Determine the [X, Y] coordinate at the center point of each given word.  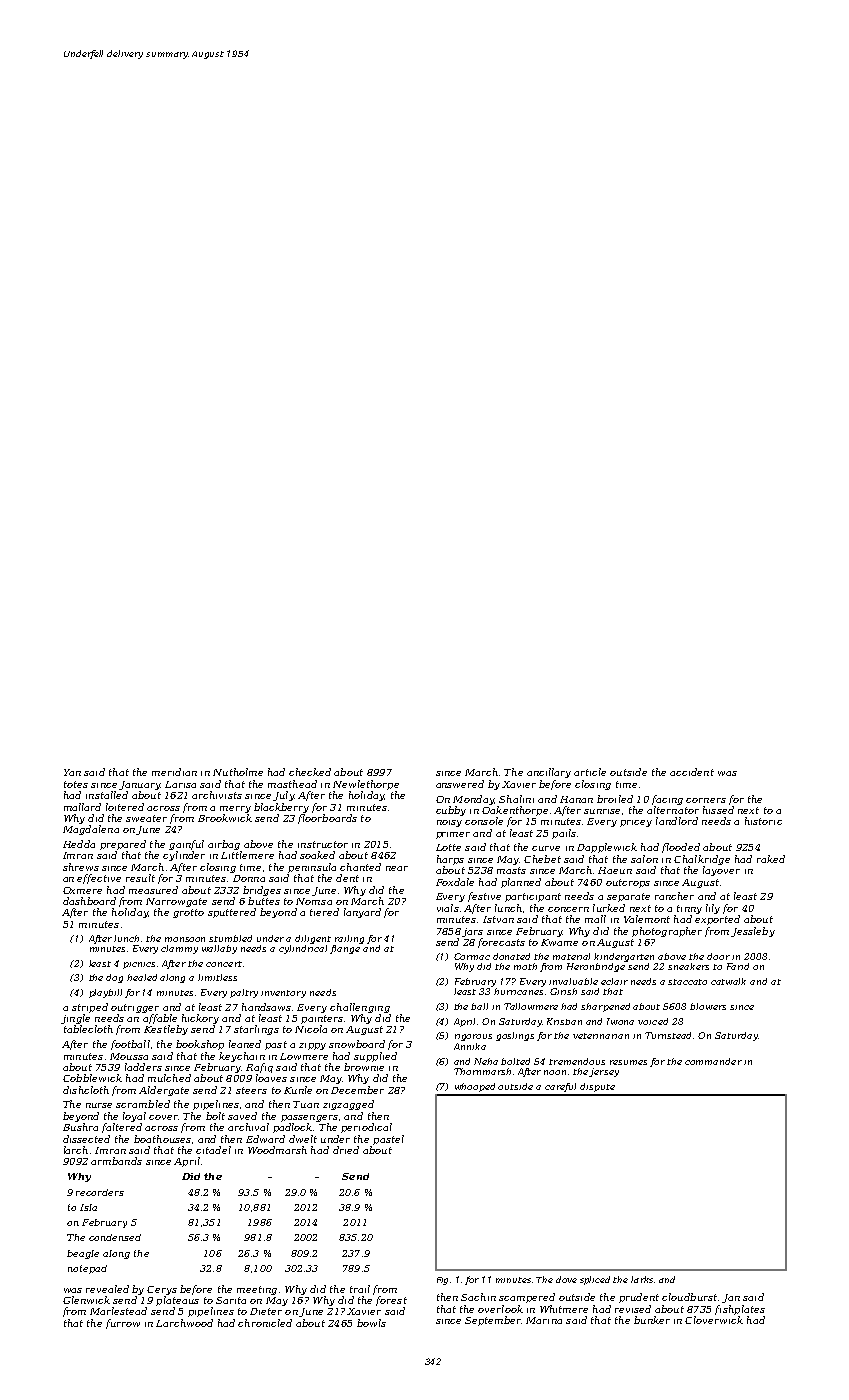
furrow [123, 1324]
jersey [604, 1072]
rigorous [473, 1037]
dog [114, 978]
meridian [174, 772]
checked [310, 772]
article [590, 772]
